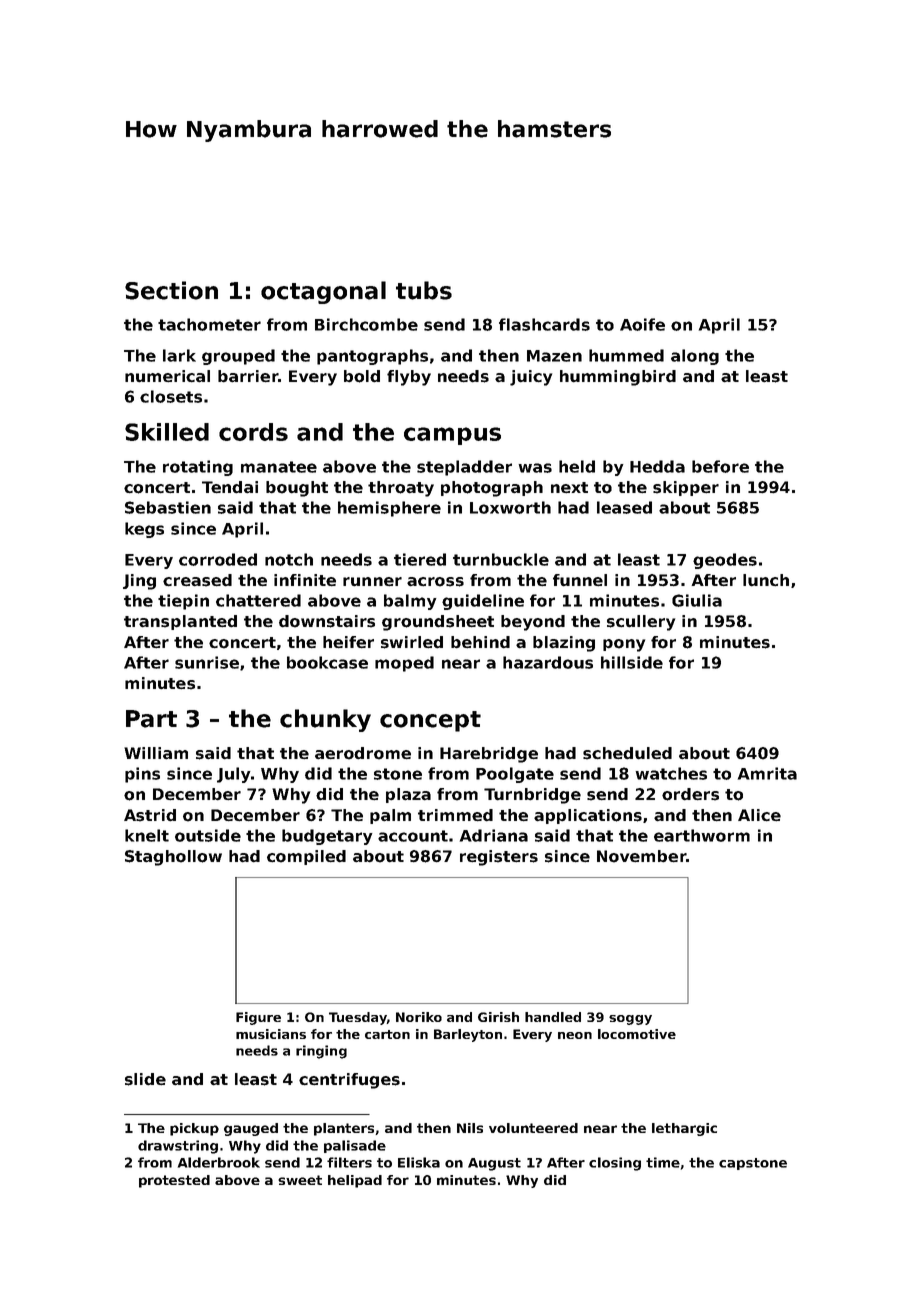  Describe the element at coordinates (404, 664) in the page. I see `moped` at that location.
